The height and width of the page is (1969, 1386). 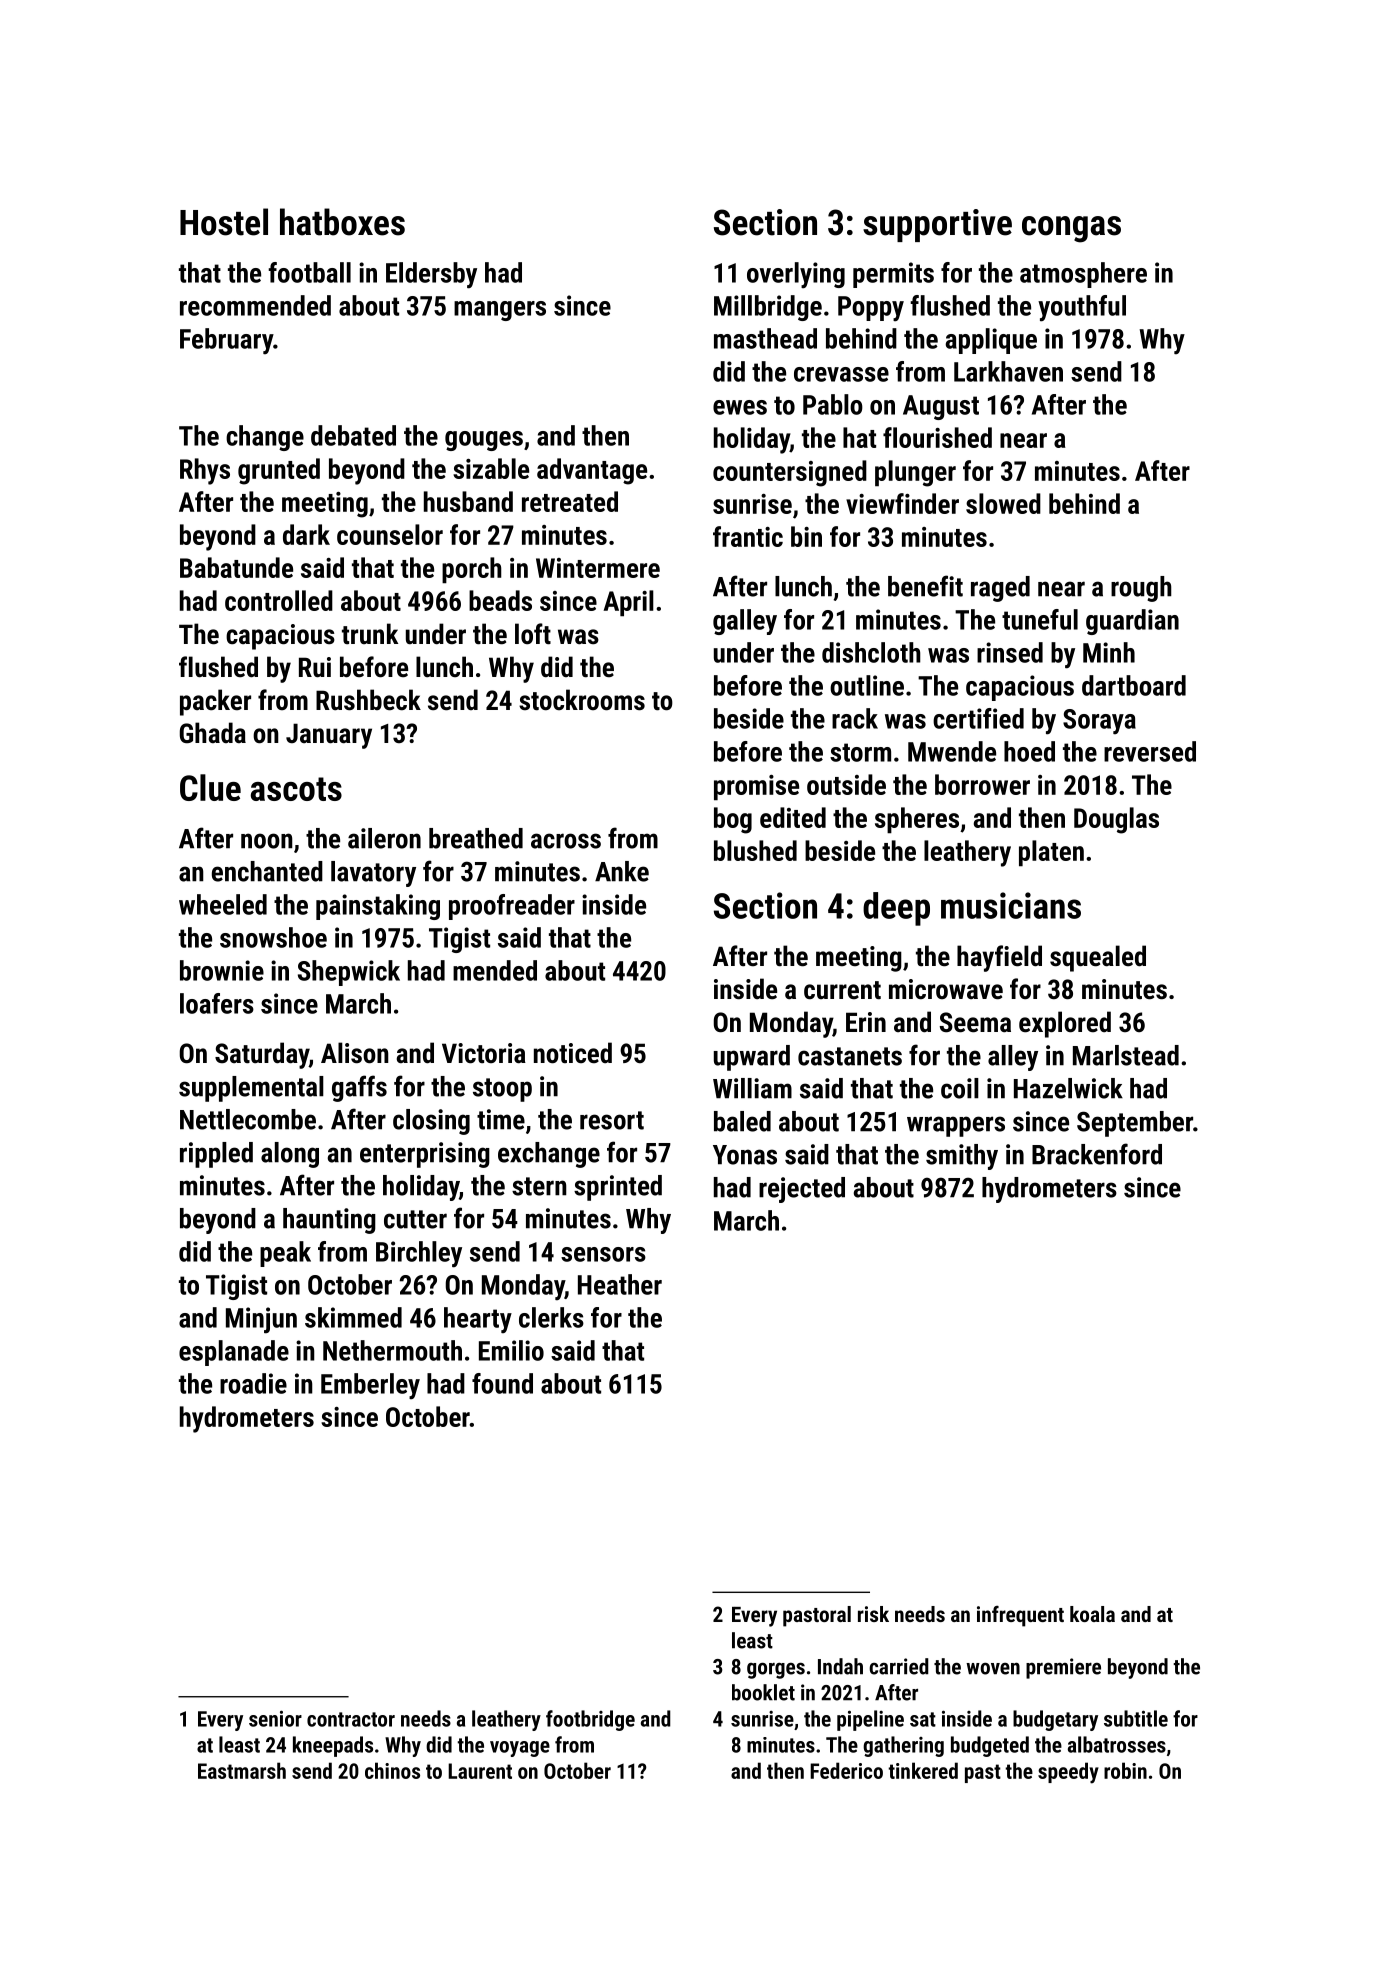 I want to click on benefit, so click(x=925, y=586).
